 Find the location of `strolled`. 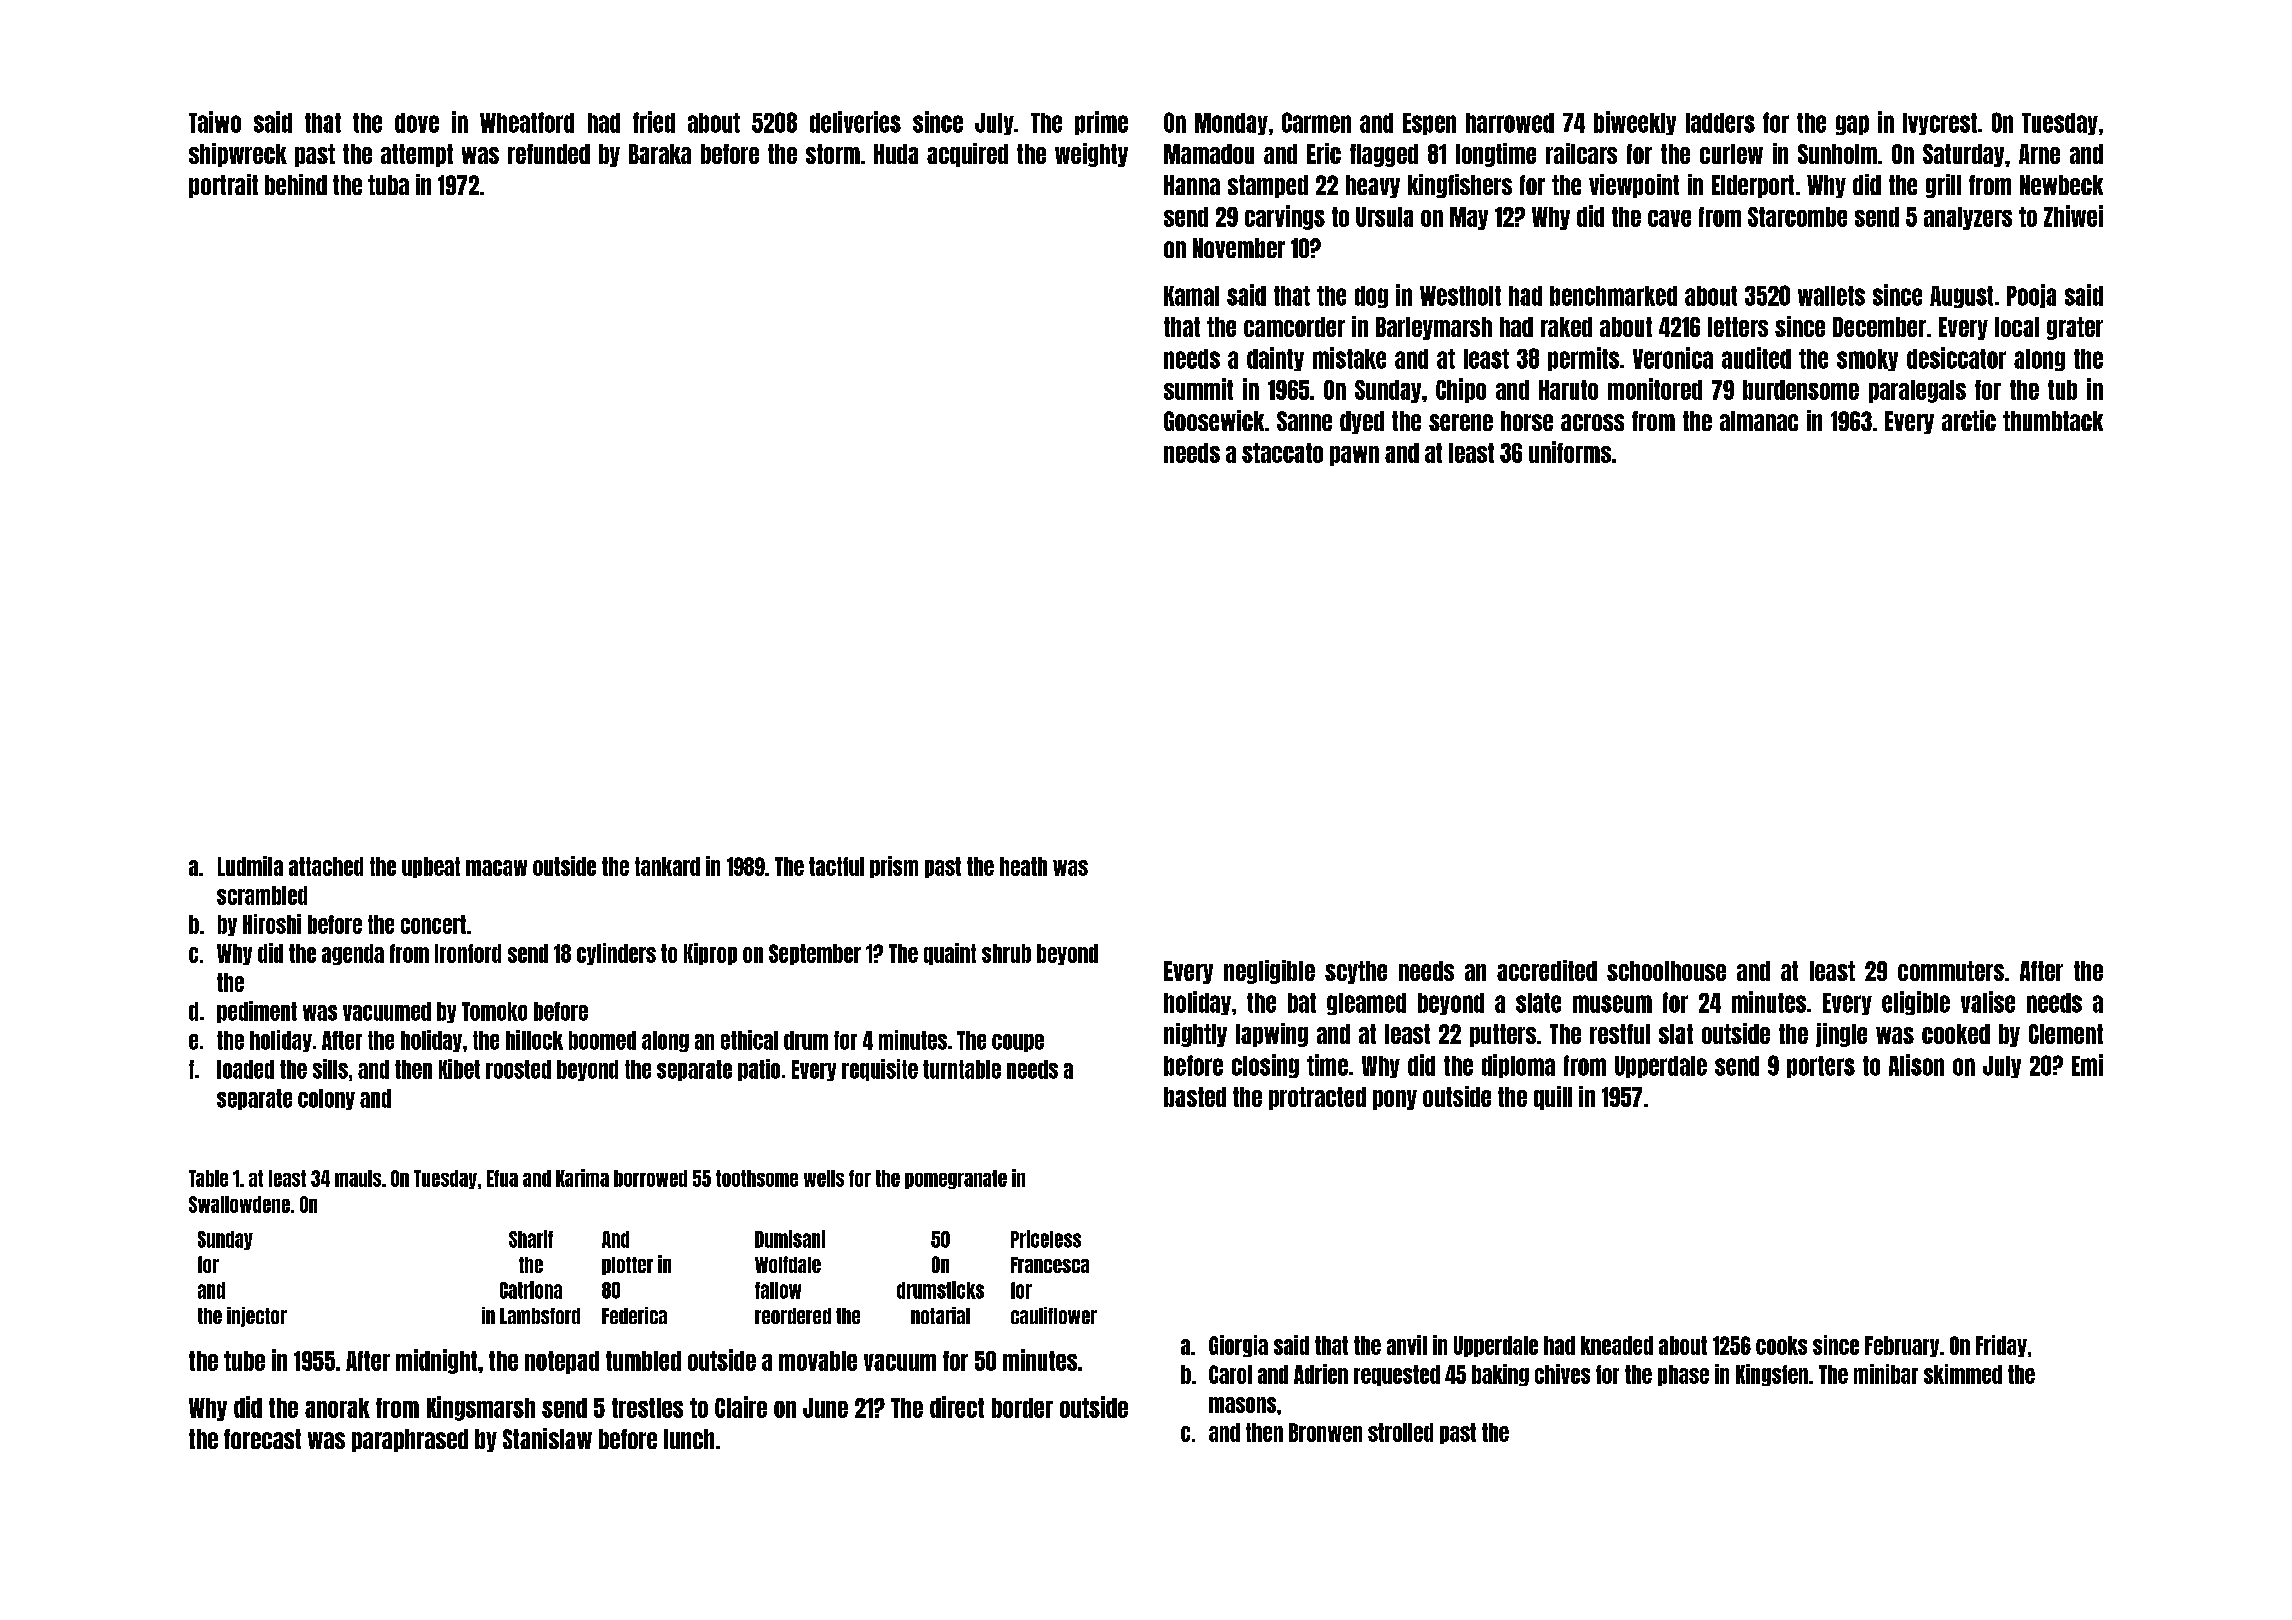

strolled is located at coordinates (1400, 1432).
